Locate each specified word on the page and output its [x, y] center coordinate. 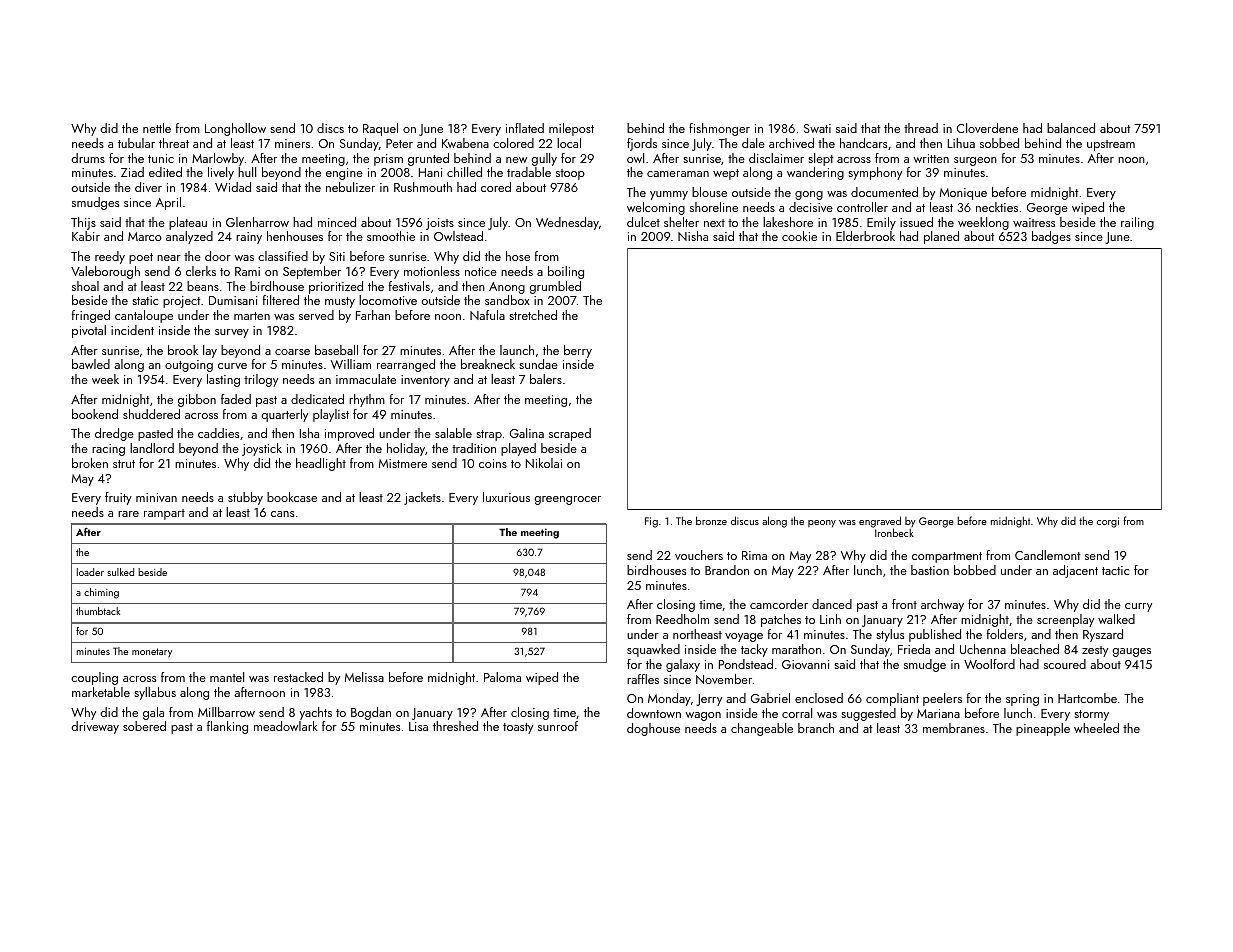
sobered [144, 726]
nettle [157, 128]
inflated [525, 128]
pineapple [1043, 729]
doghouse [653, 729]
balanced [1071, 128]
